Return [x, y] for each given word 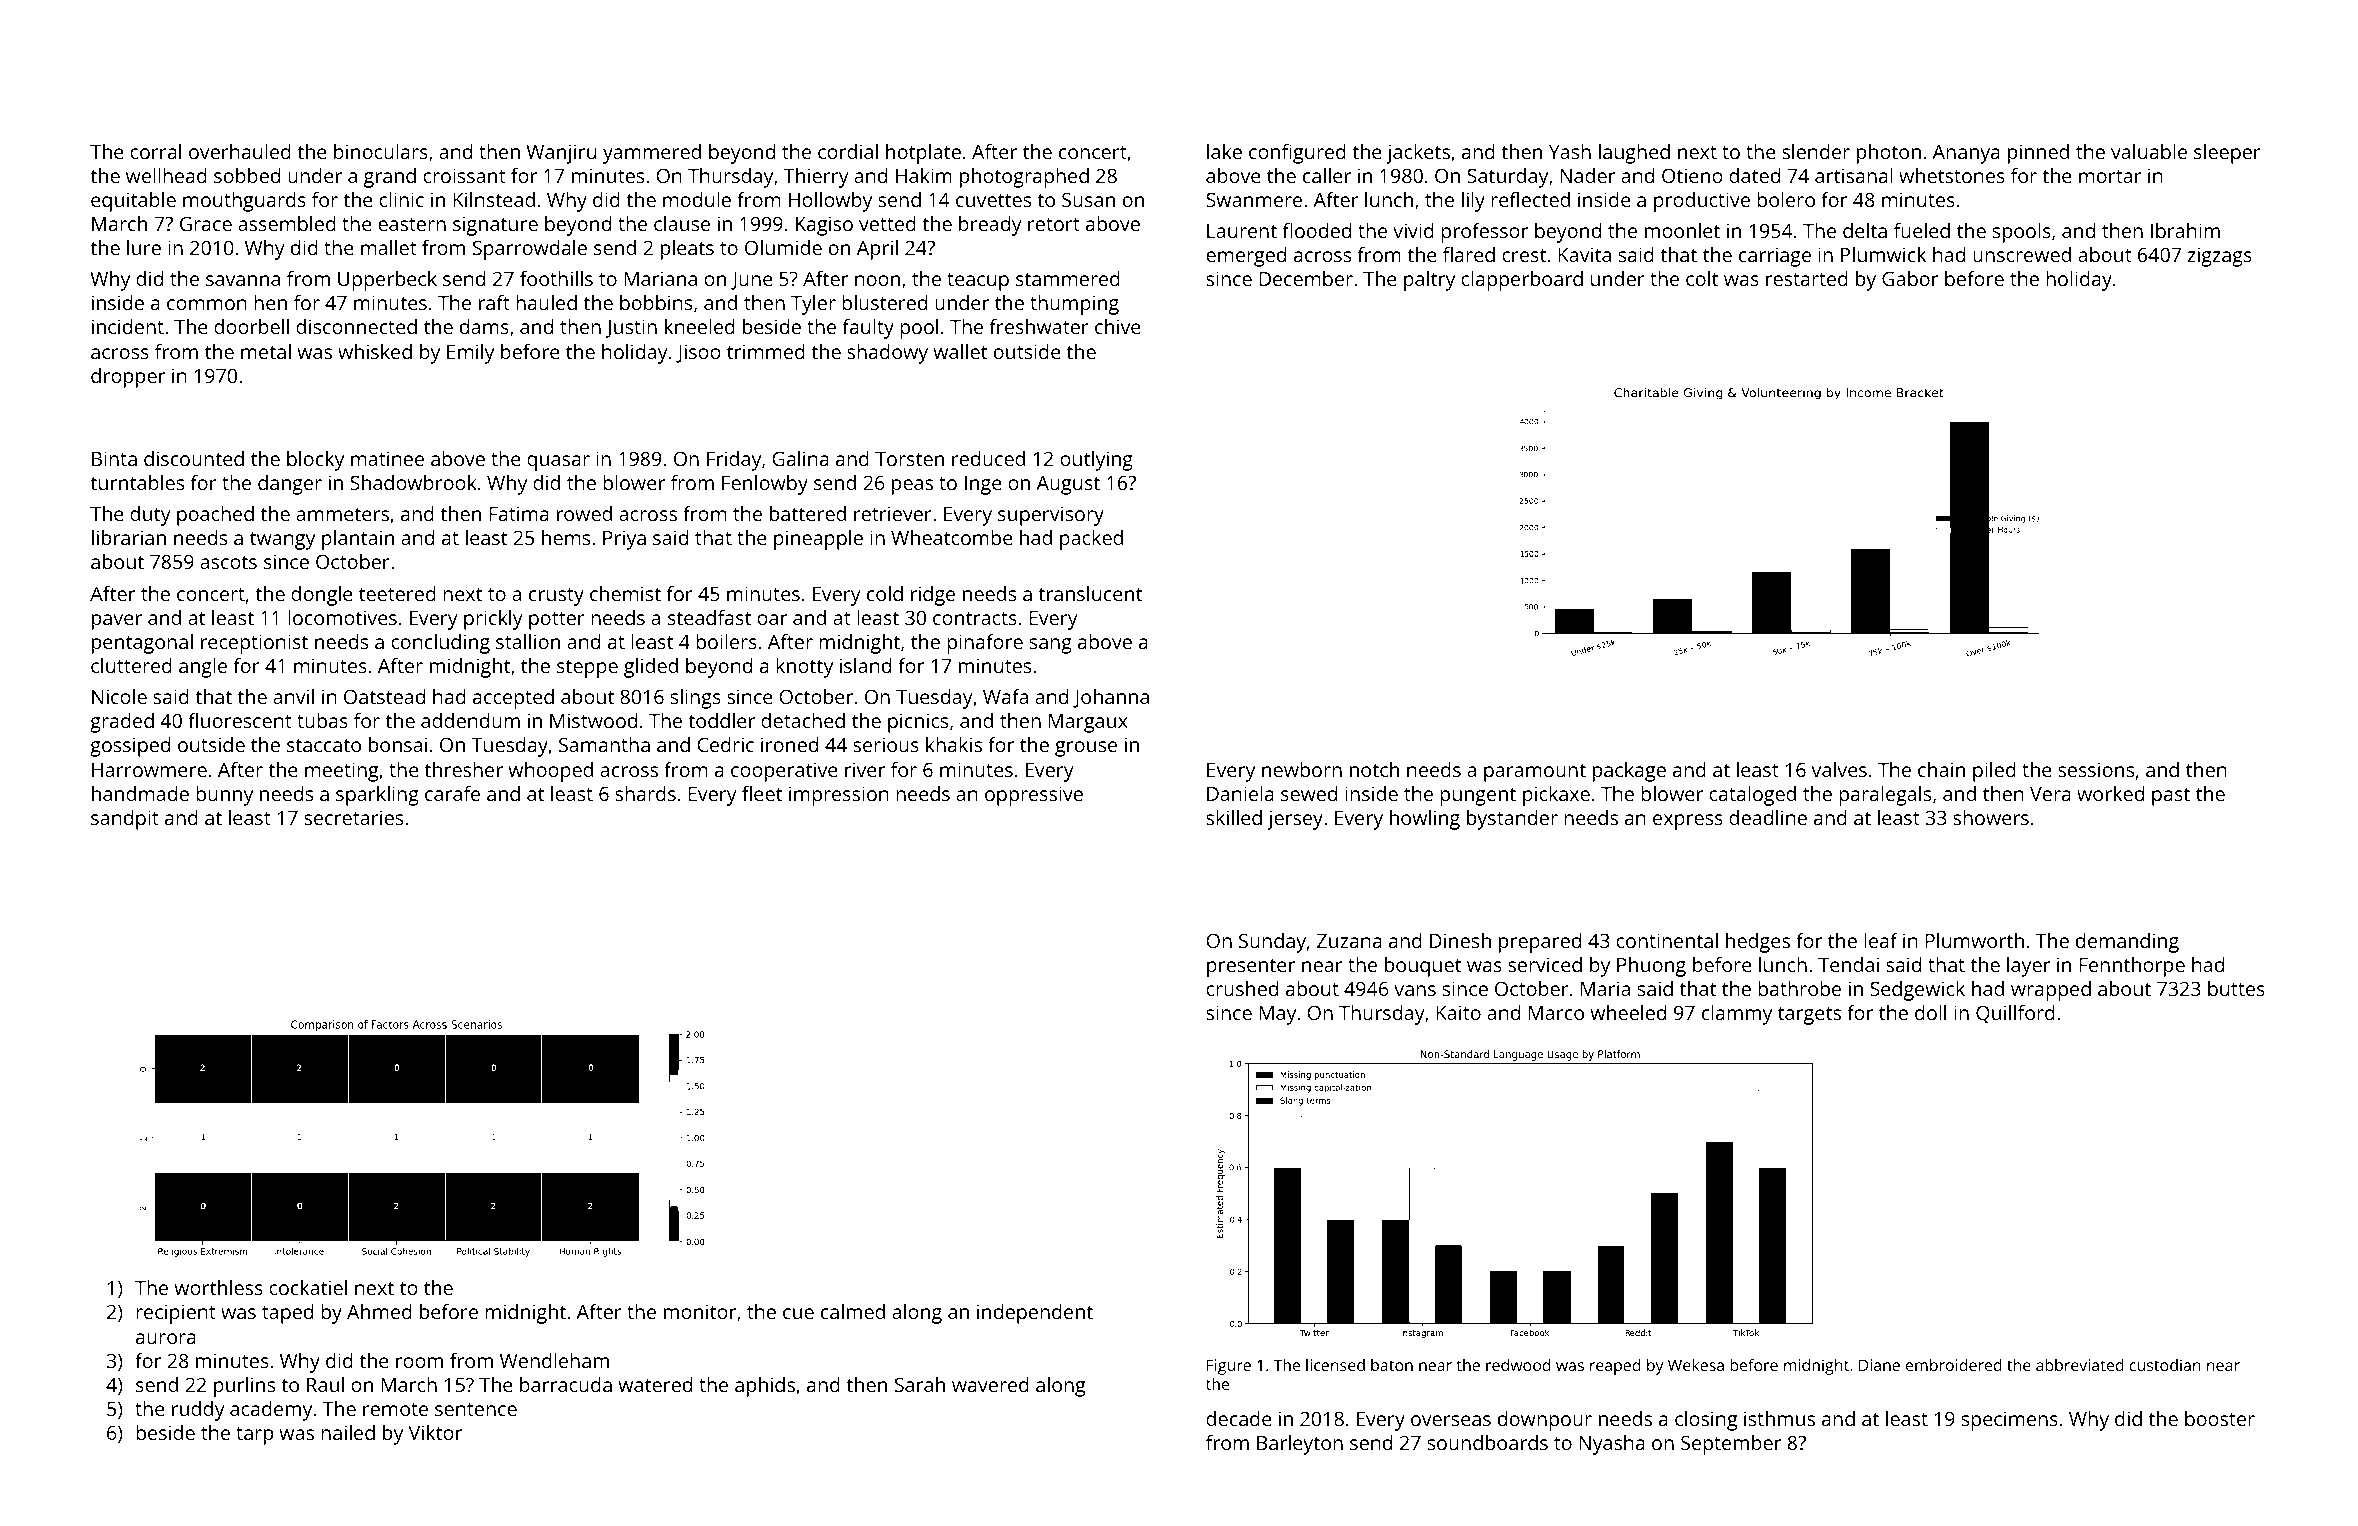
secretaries [353, 817]
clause [682, 223]
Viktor [435, 1432]
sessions [2096, 769]
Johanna [1111, 698]
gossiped [130, 747]
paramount [1535, 773]
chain [1941, 769]
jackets [1418, 154]
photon [1889, 154]
